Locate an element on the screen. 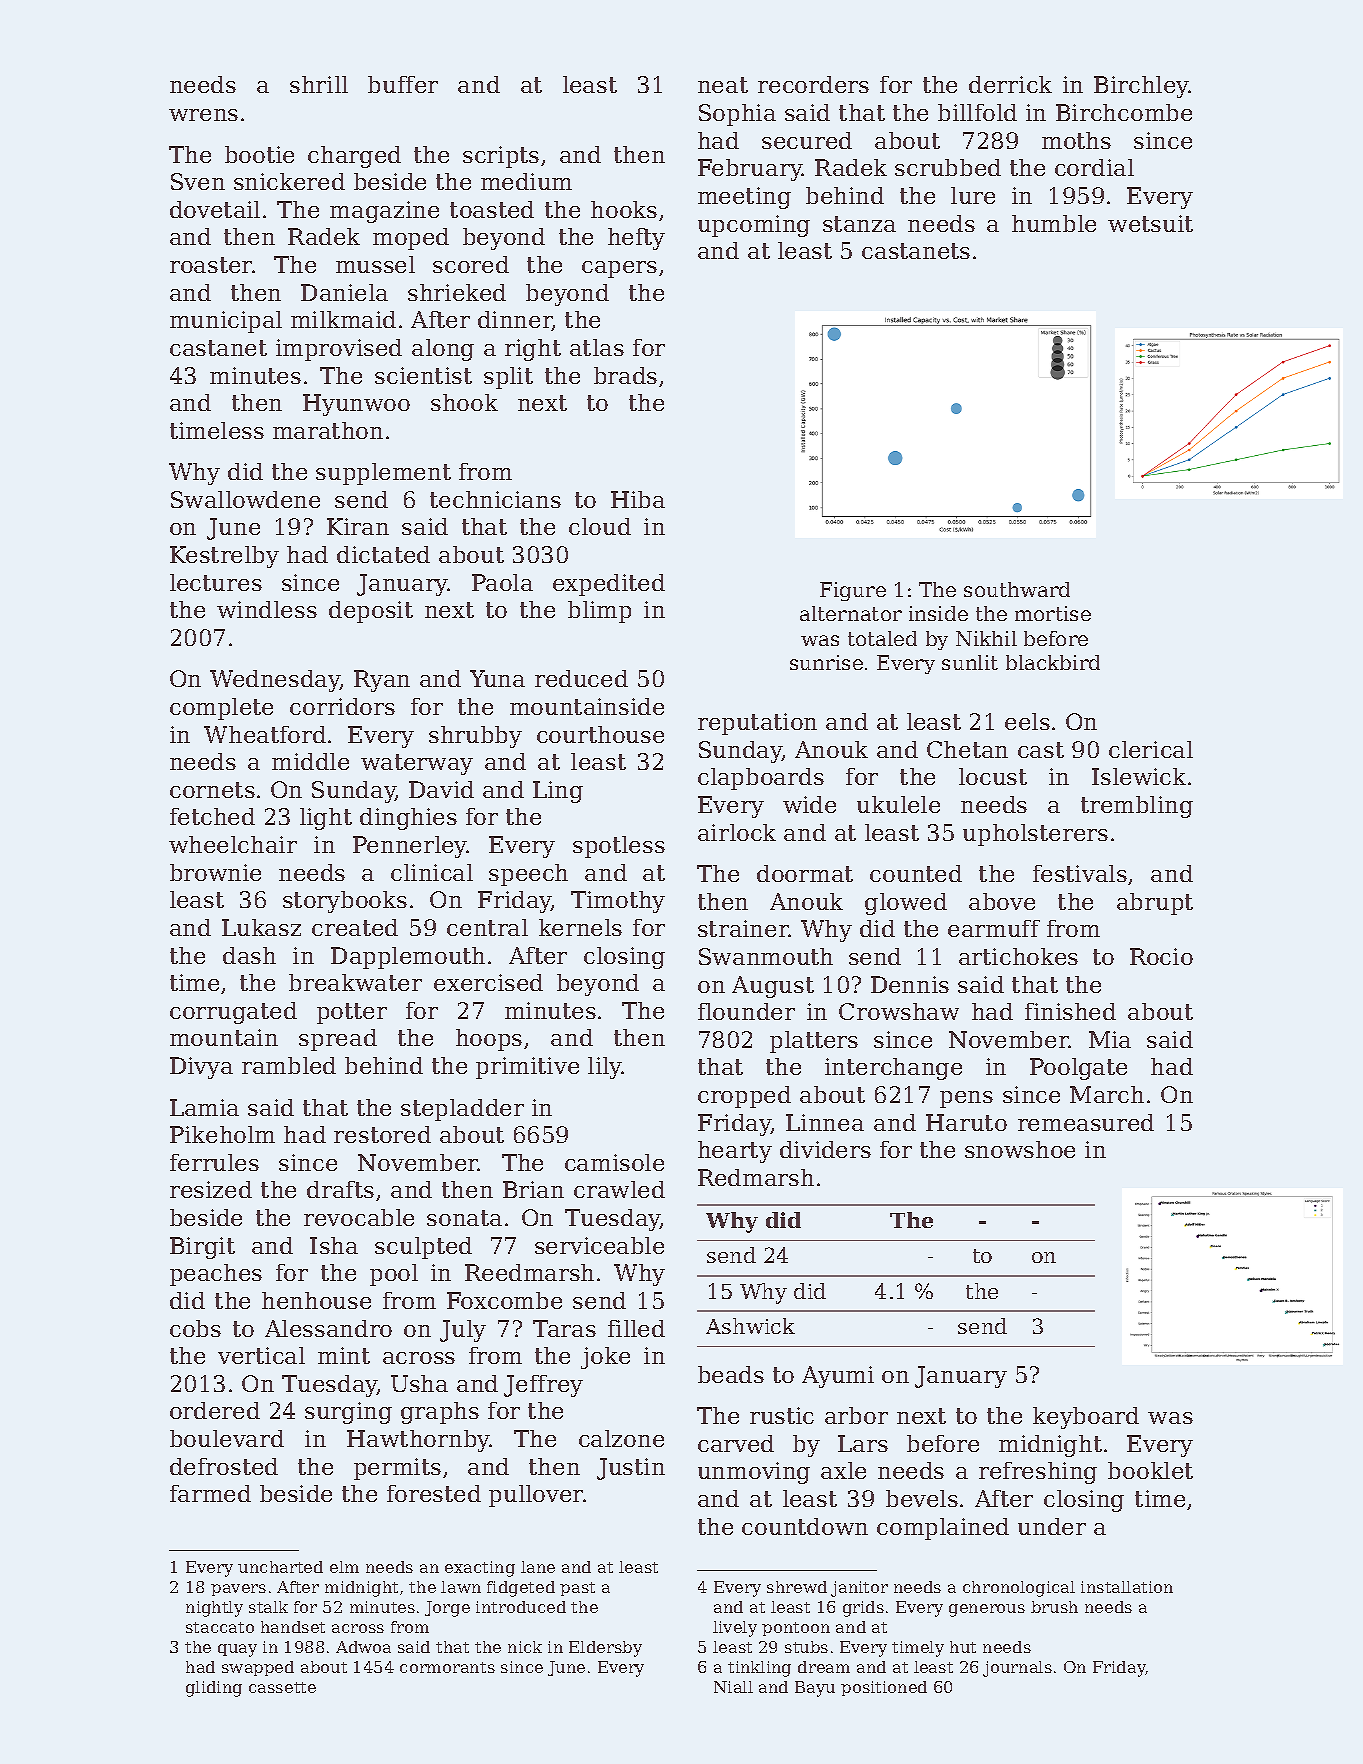 This screenshot has width=1363, height=1764. derrick is located at coordinates (1010, 84).
